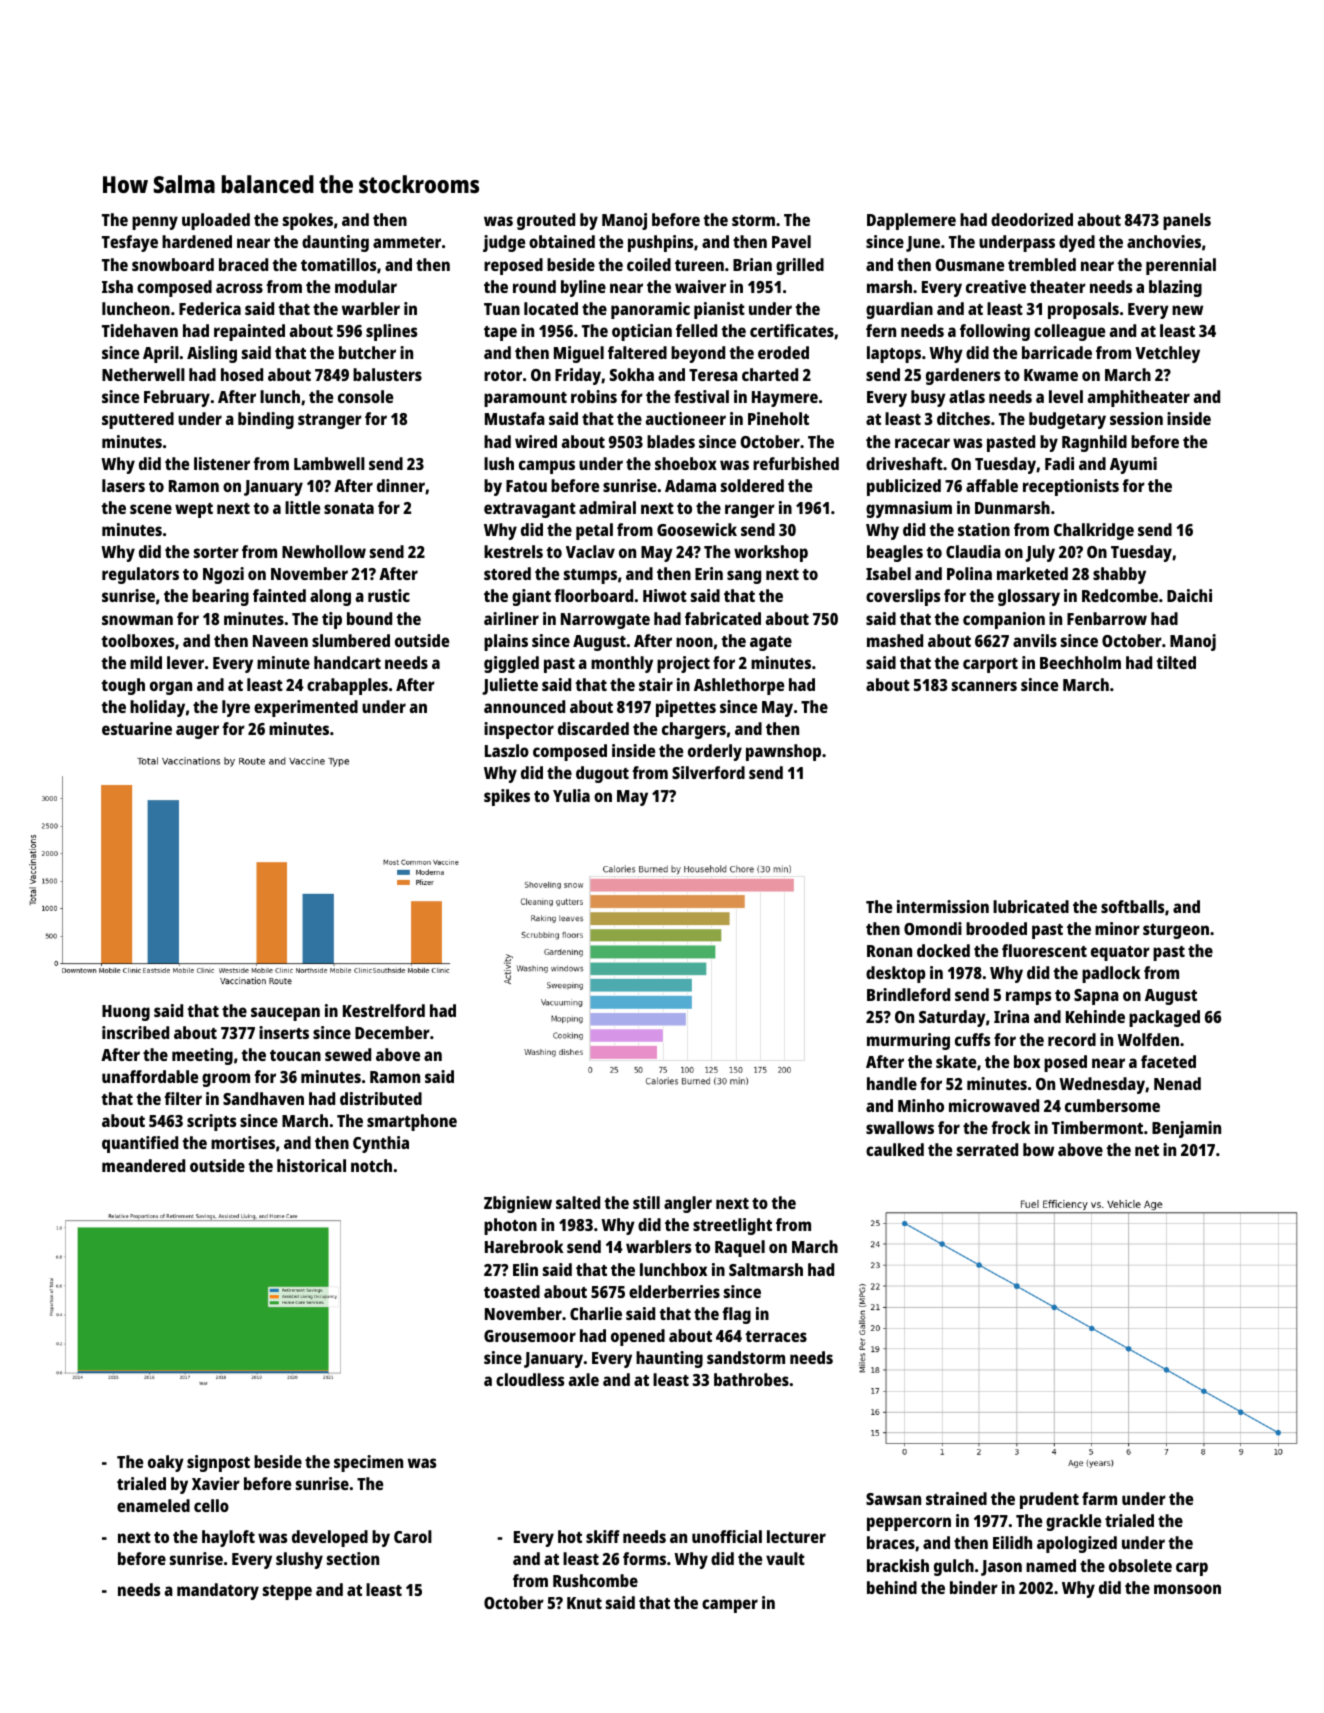  Describe the element at coordinates (218, 1591) in the page. I see `mandatory` at that location.
